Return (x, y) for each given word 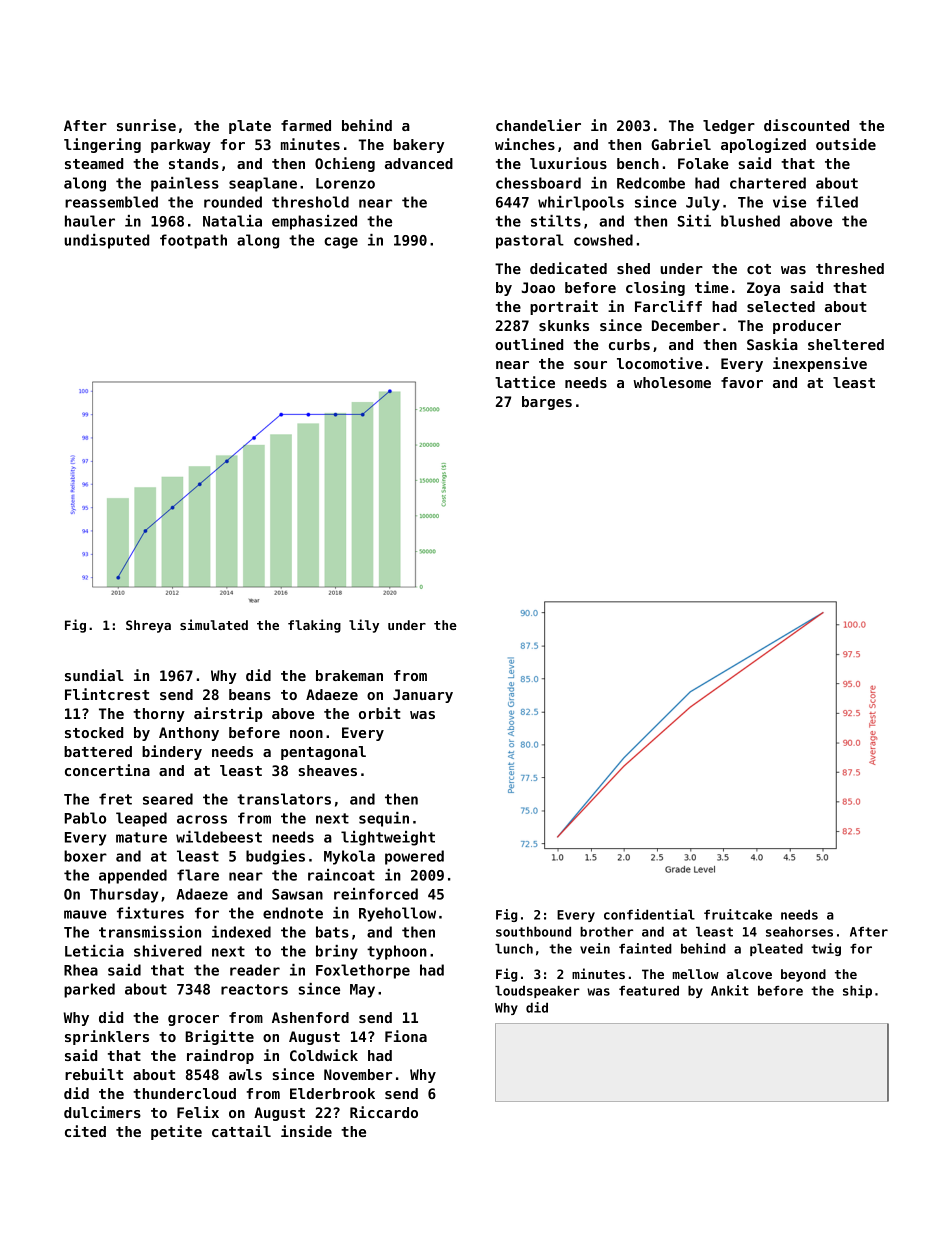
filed (837, 202)
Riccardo (384, 1112)
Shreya (148, 626)
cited (85, 1131)
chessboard (538, 183)
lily (364, 626)
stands (194, 163)
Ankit (730, 990)
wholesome (672, 382)
